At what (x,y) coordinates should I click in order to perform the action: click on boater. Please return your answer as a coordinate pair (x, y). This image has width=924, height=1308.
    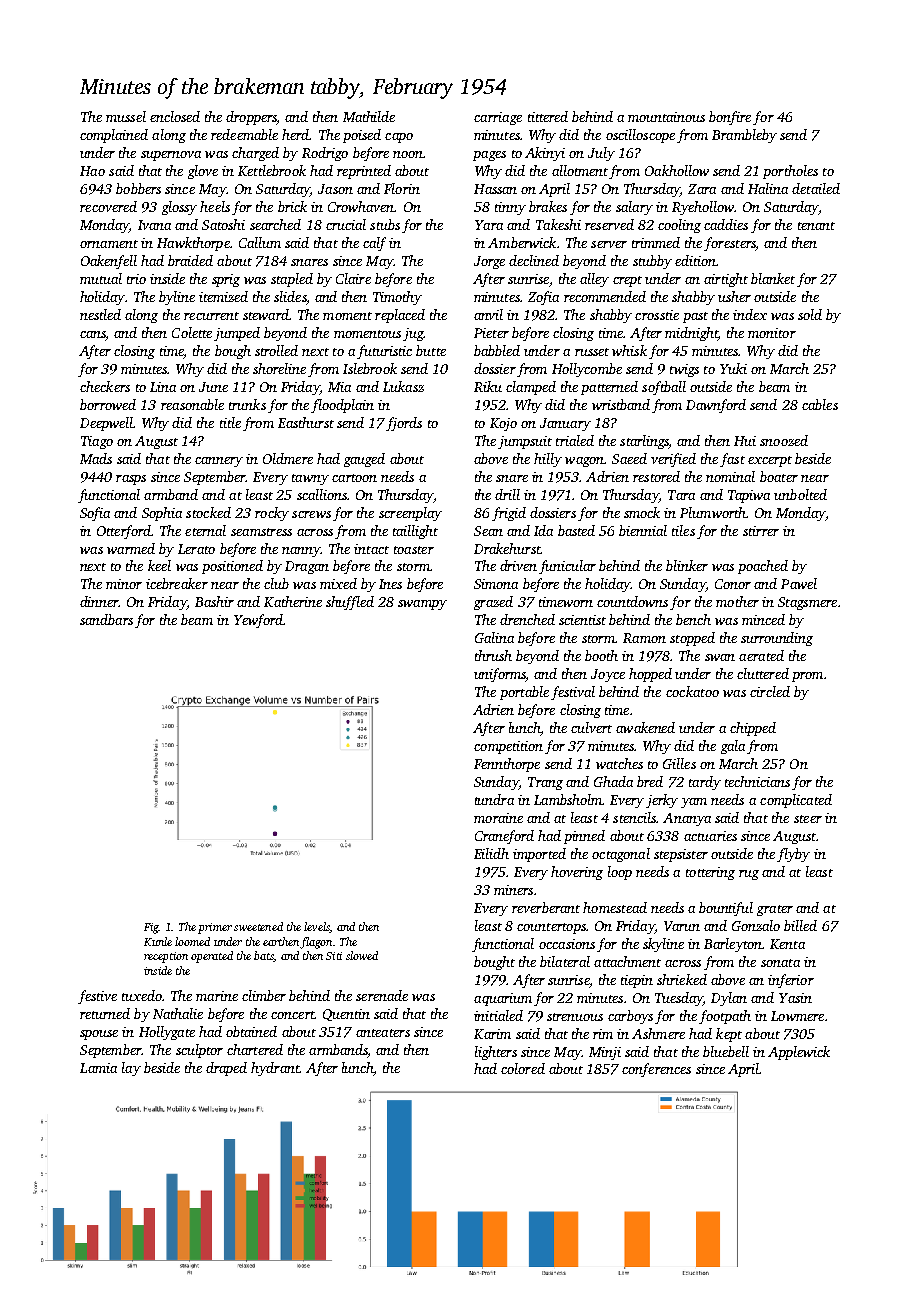
    Looking at the image, I should click on (779, 476).
